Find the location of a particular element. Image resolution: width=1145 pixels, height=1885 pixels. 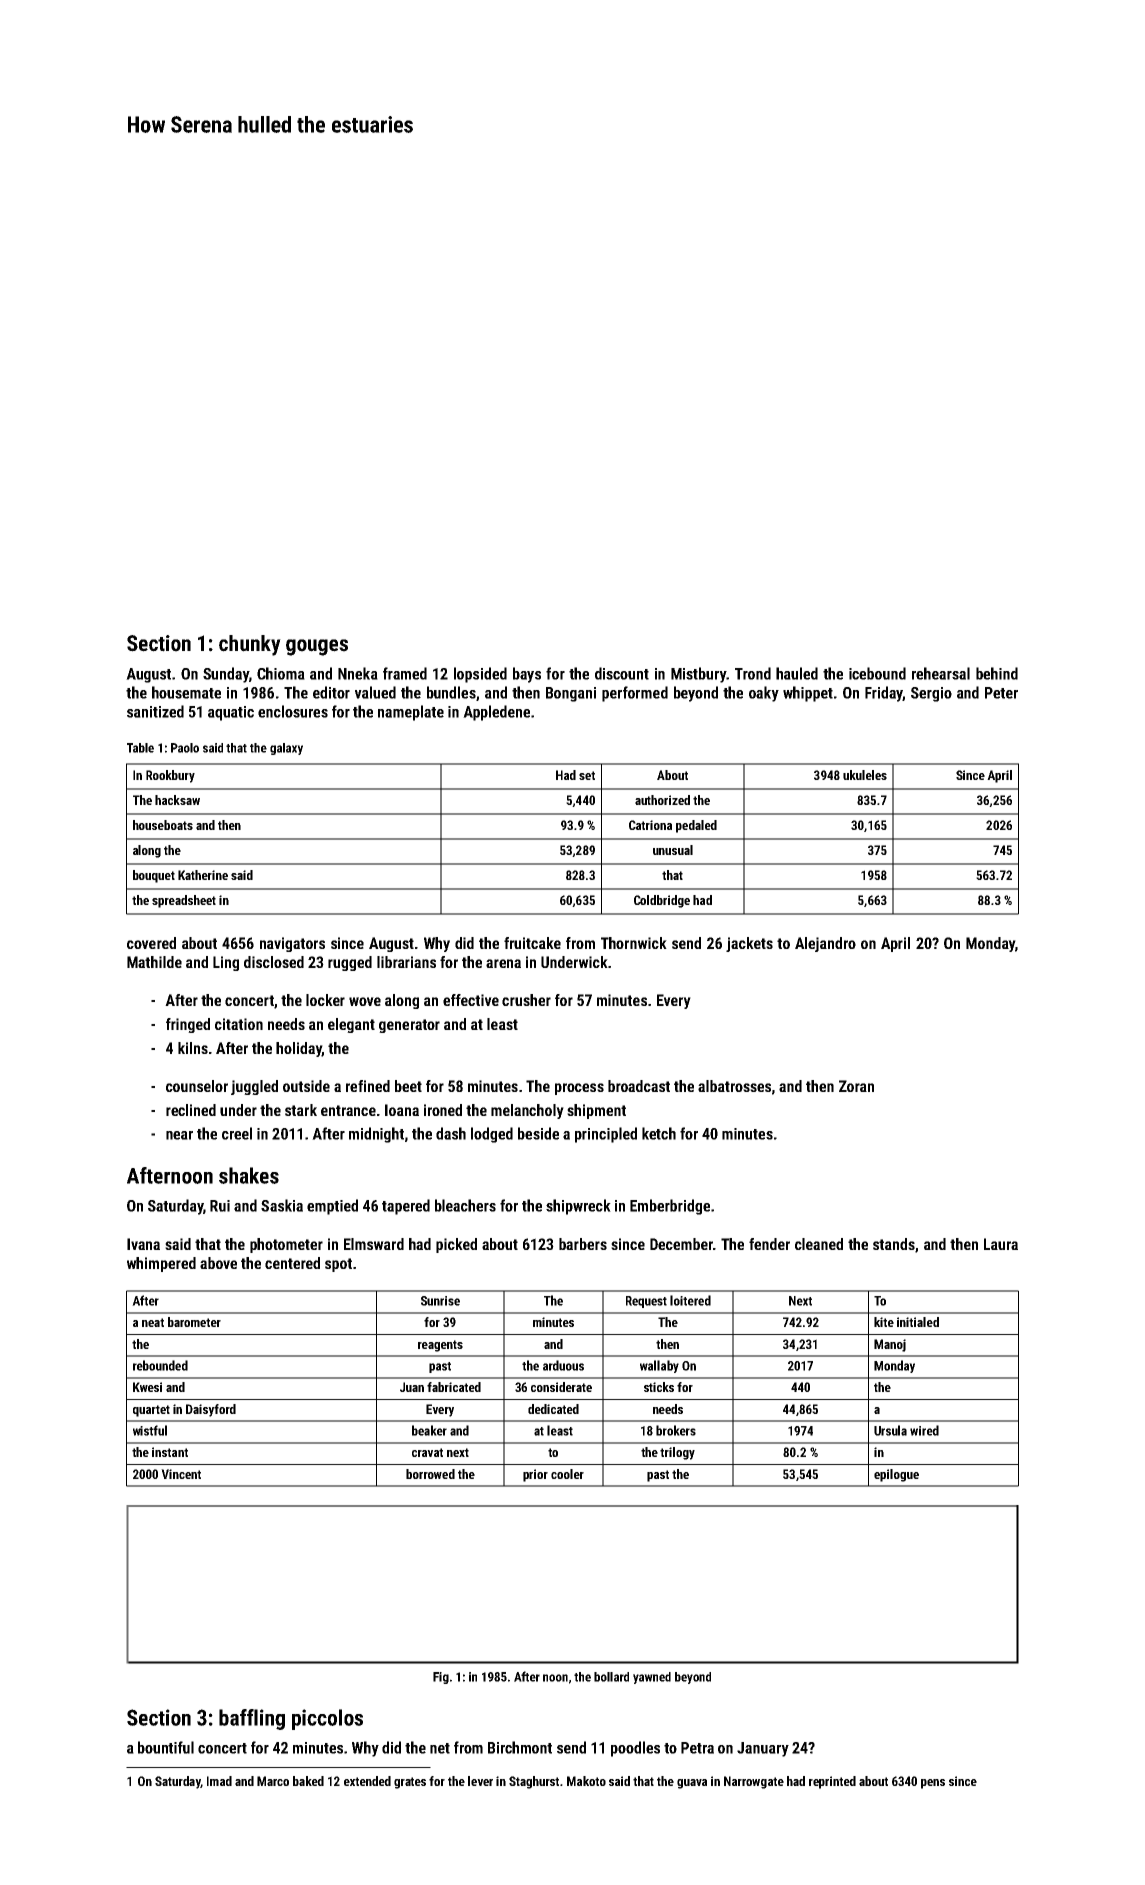

Peter is located at coordinates (1001, 693).
